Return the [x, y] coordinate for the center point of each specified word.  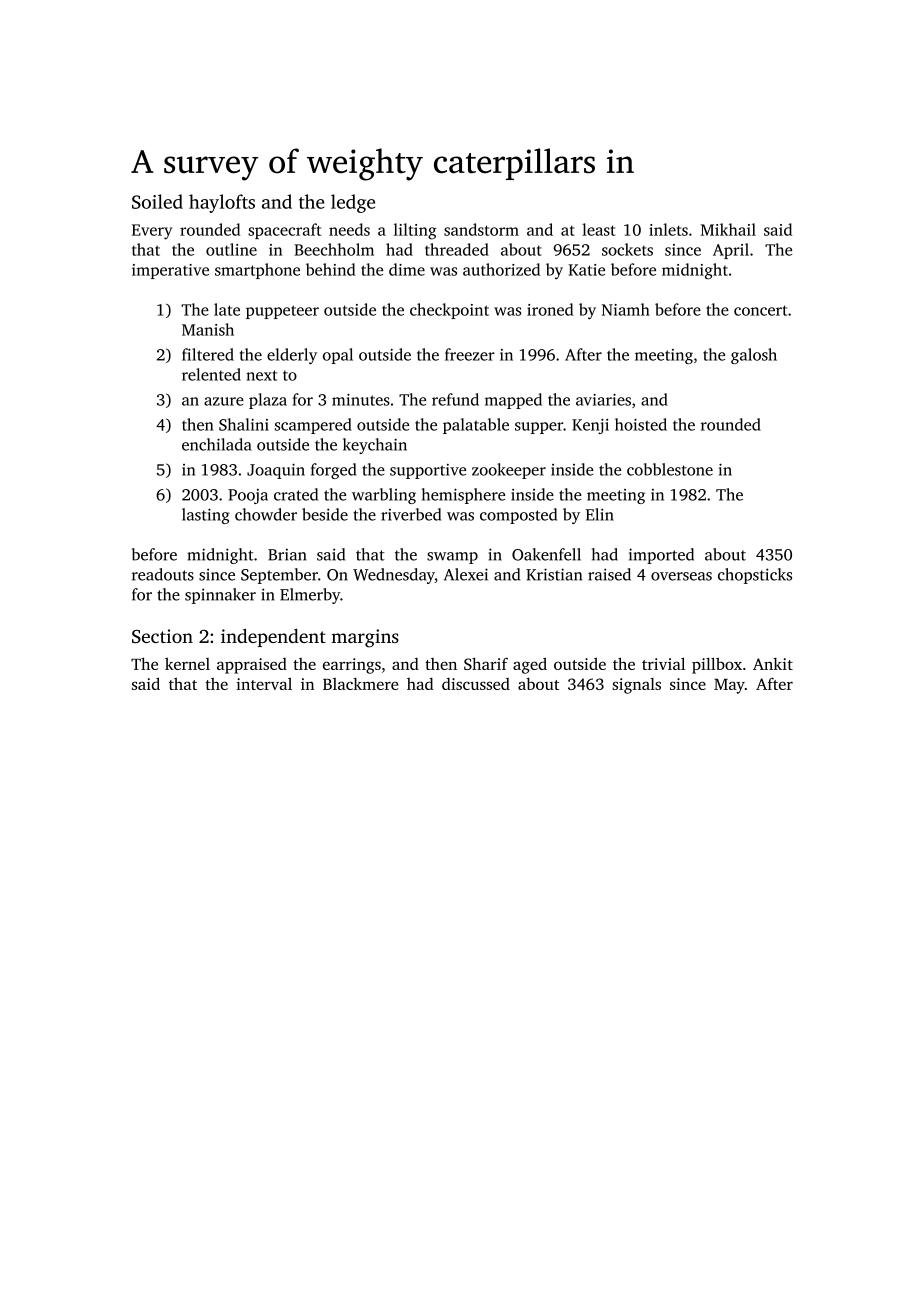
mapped [513, 401]
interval [264, 684]
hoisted [641, 424]
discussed [476, 684]
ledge [353, 203]
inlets [668, 229]
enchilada [217, 444]
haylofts [222, 203]
